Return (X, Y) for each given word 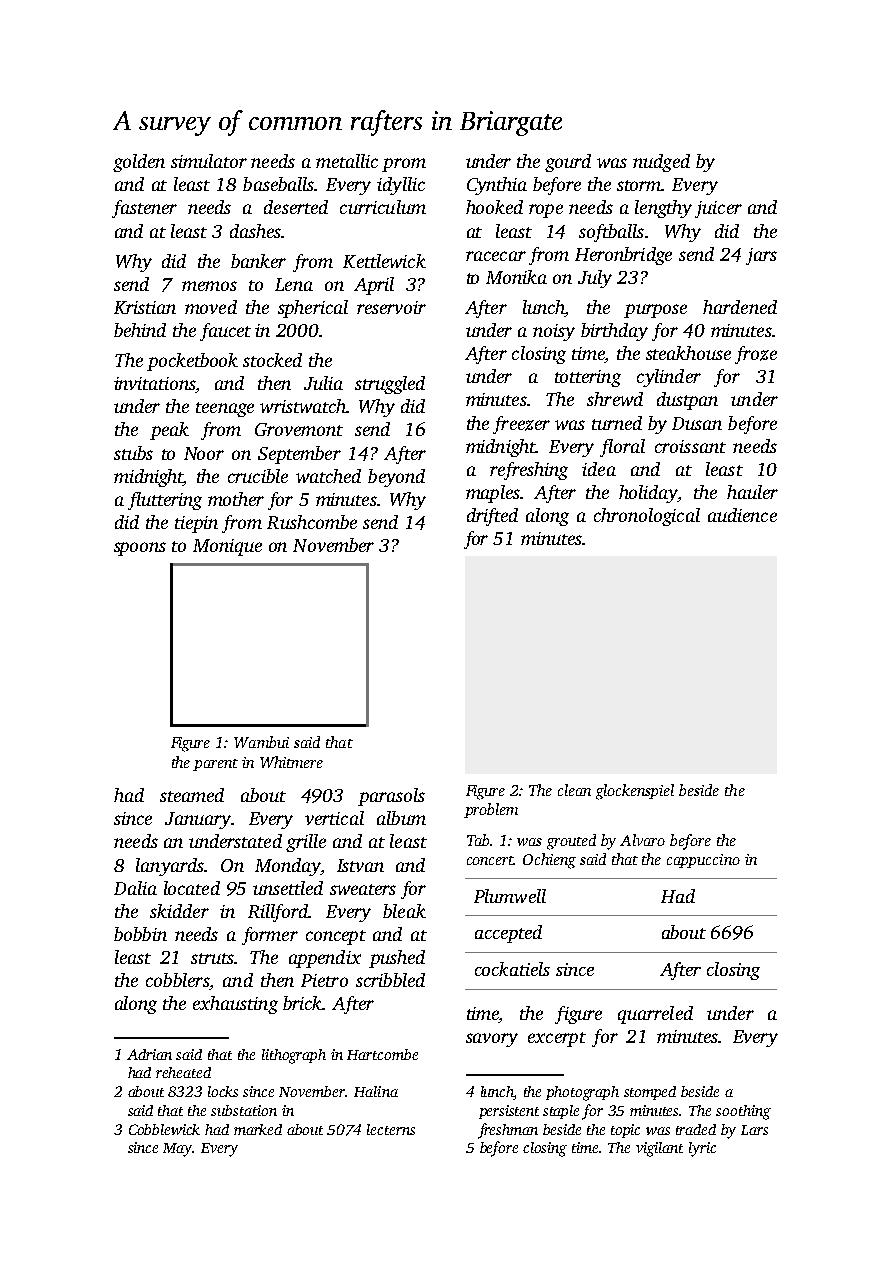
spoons (140, 549)
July (595, 279)
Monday (287, 867)
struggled (390, 385)
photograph (582, 1093)
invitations (155, 385)
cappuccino (703, 861)
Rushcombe (312, 522)
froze (756, 355)
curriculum (383, 207)
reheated (183, 1072)
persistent (509, 1112)
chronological (647, 517)
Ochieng (549, 861)
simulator (209, 161)
